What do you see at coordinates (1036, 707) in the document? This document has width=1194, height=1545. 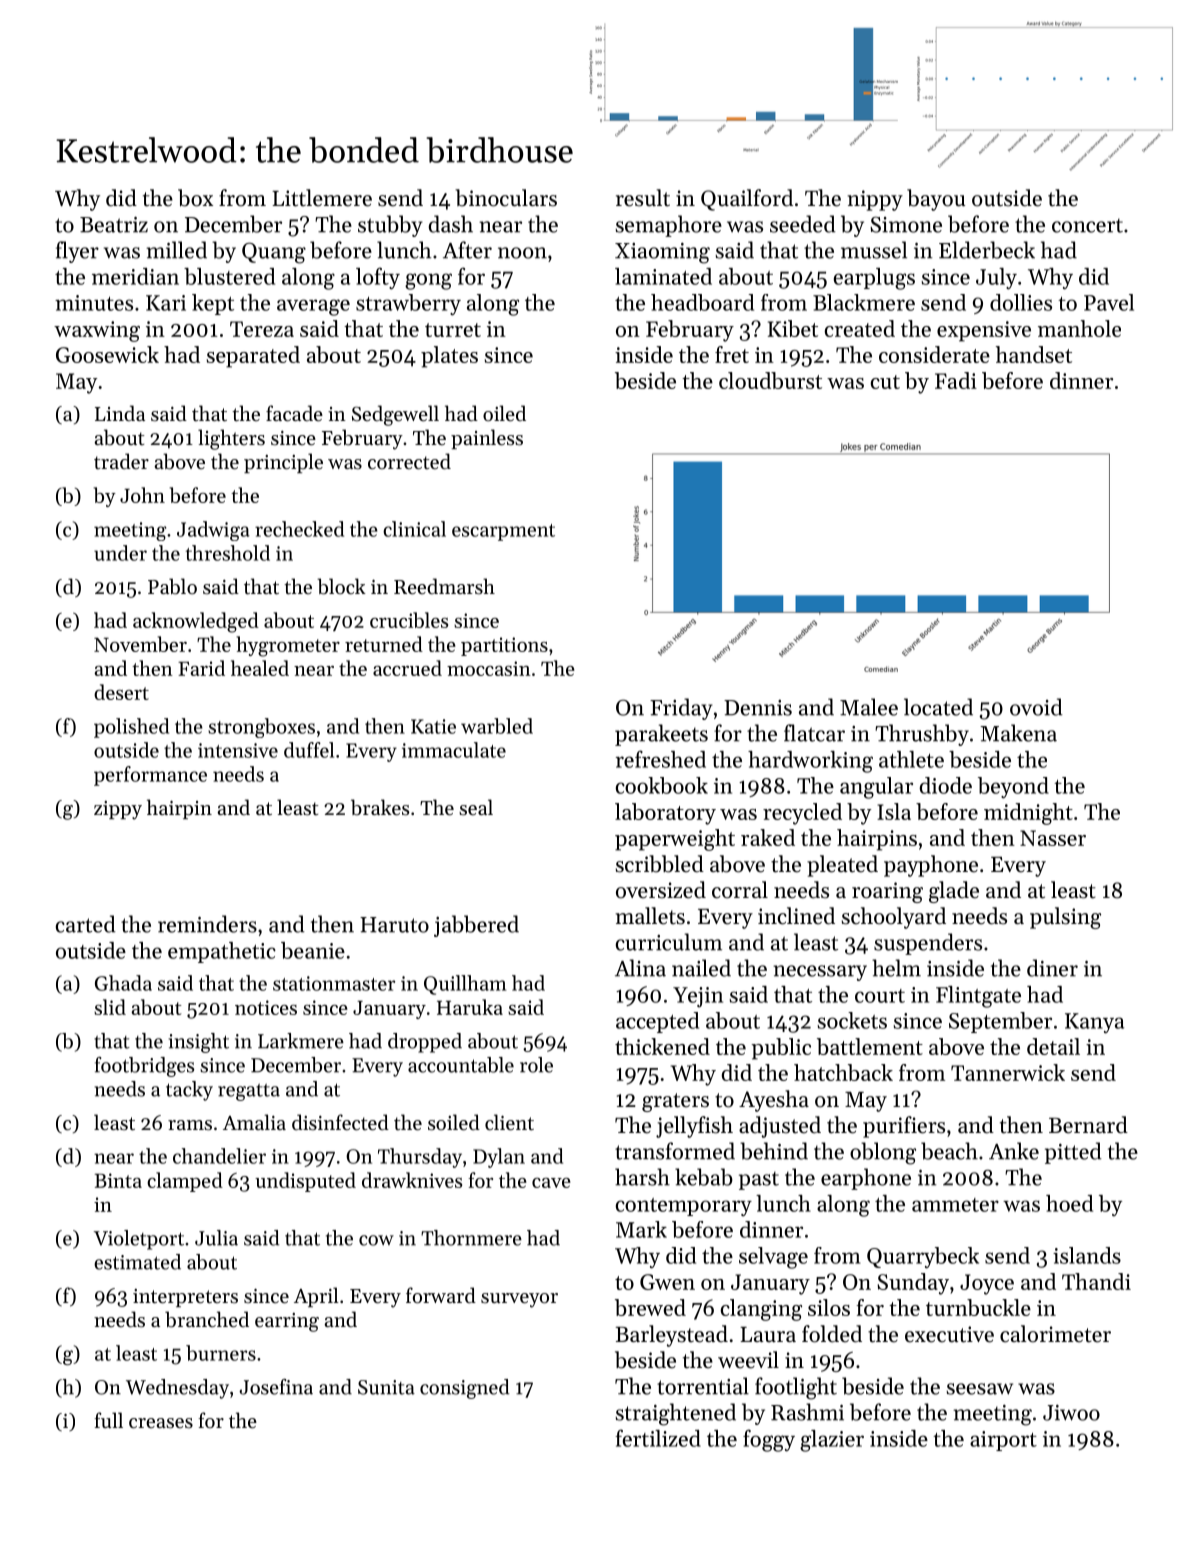 I see `ovoid` at bounding box center [1036, 707].
